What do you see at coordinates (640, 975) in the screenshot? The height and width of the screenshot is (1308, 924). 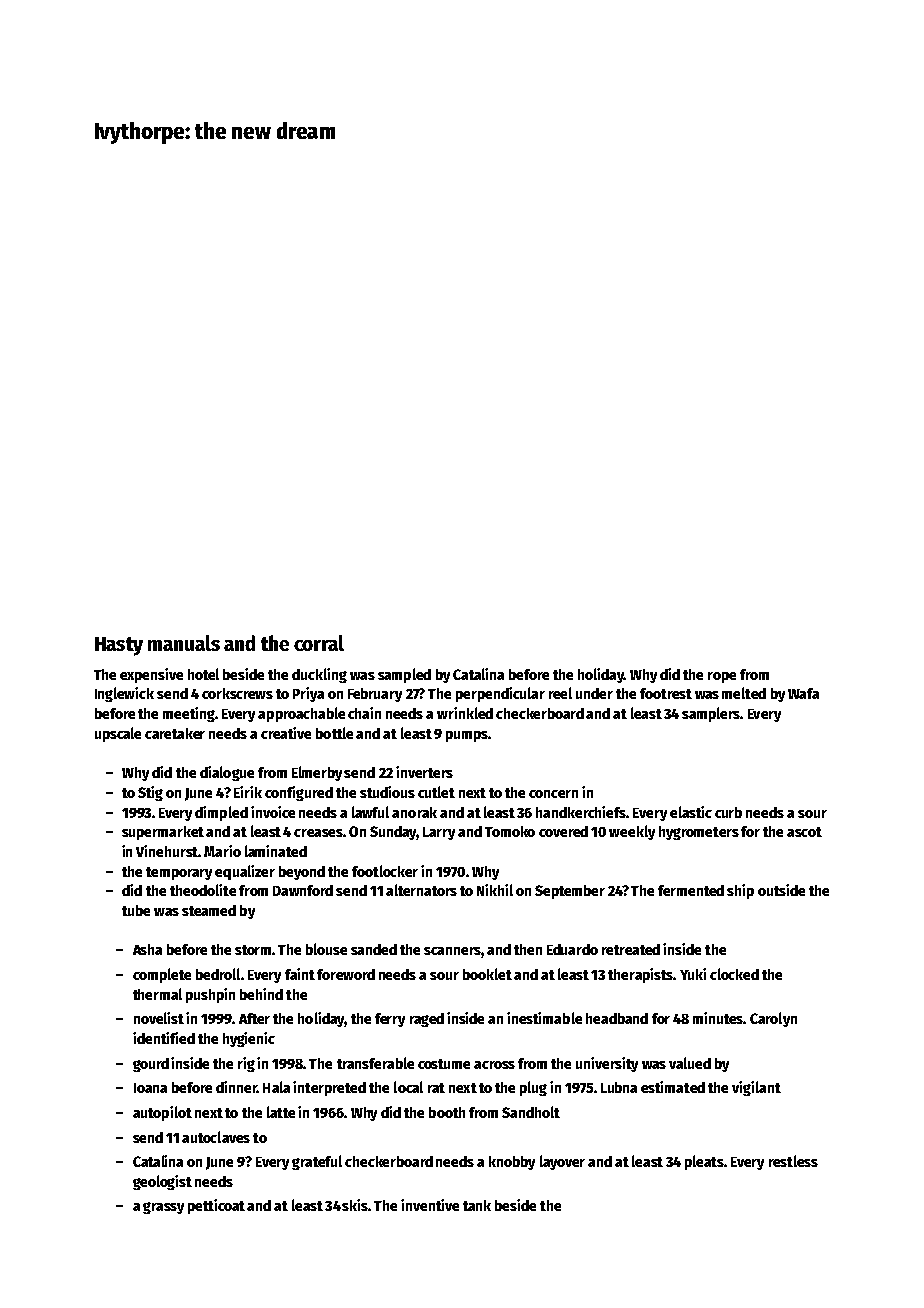 I see `therapists` at bounding box center [640, 975].
